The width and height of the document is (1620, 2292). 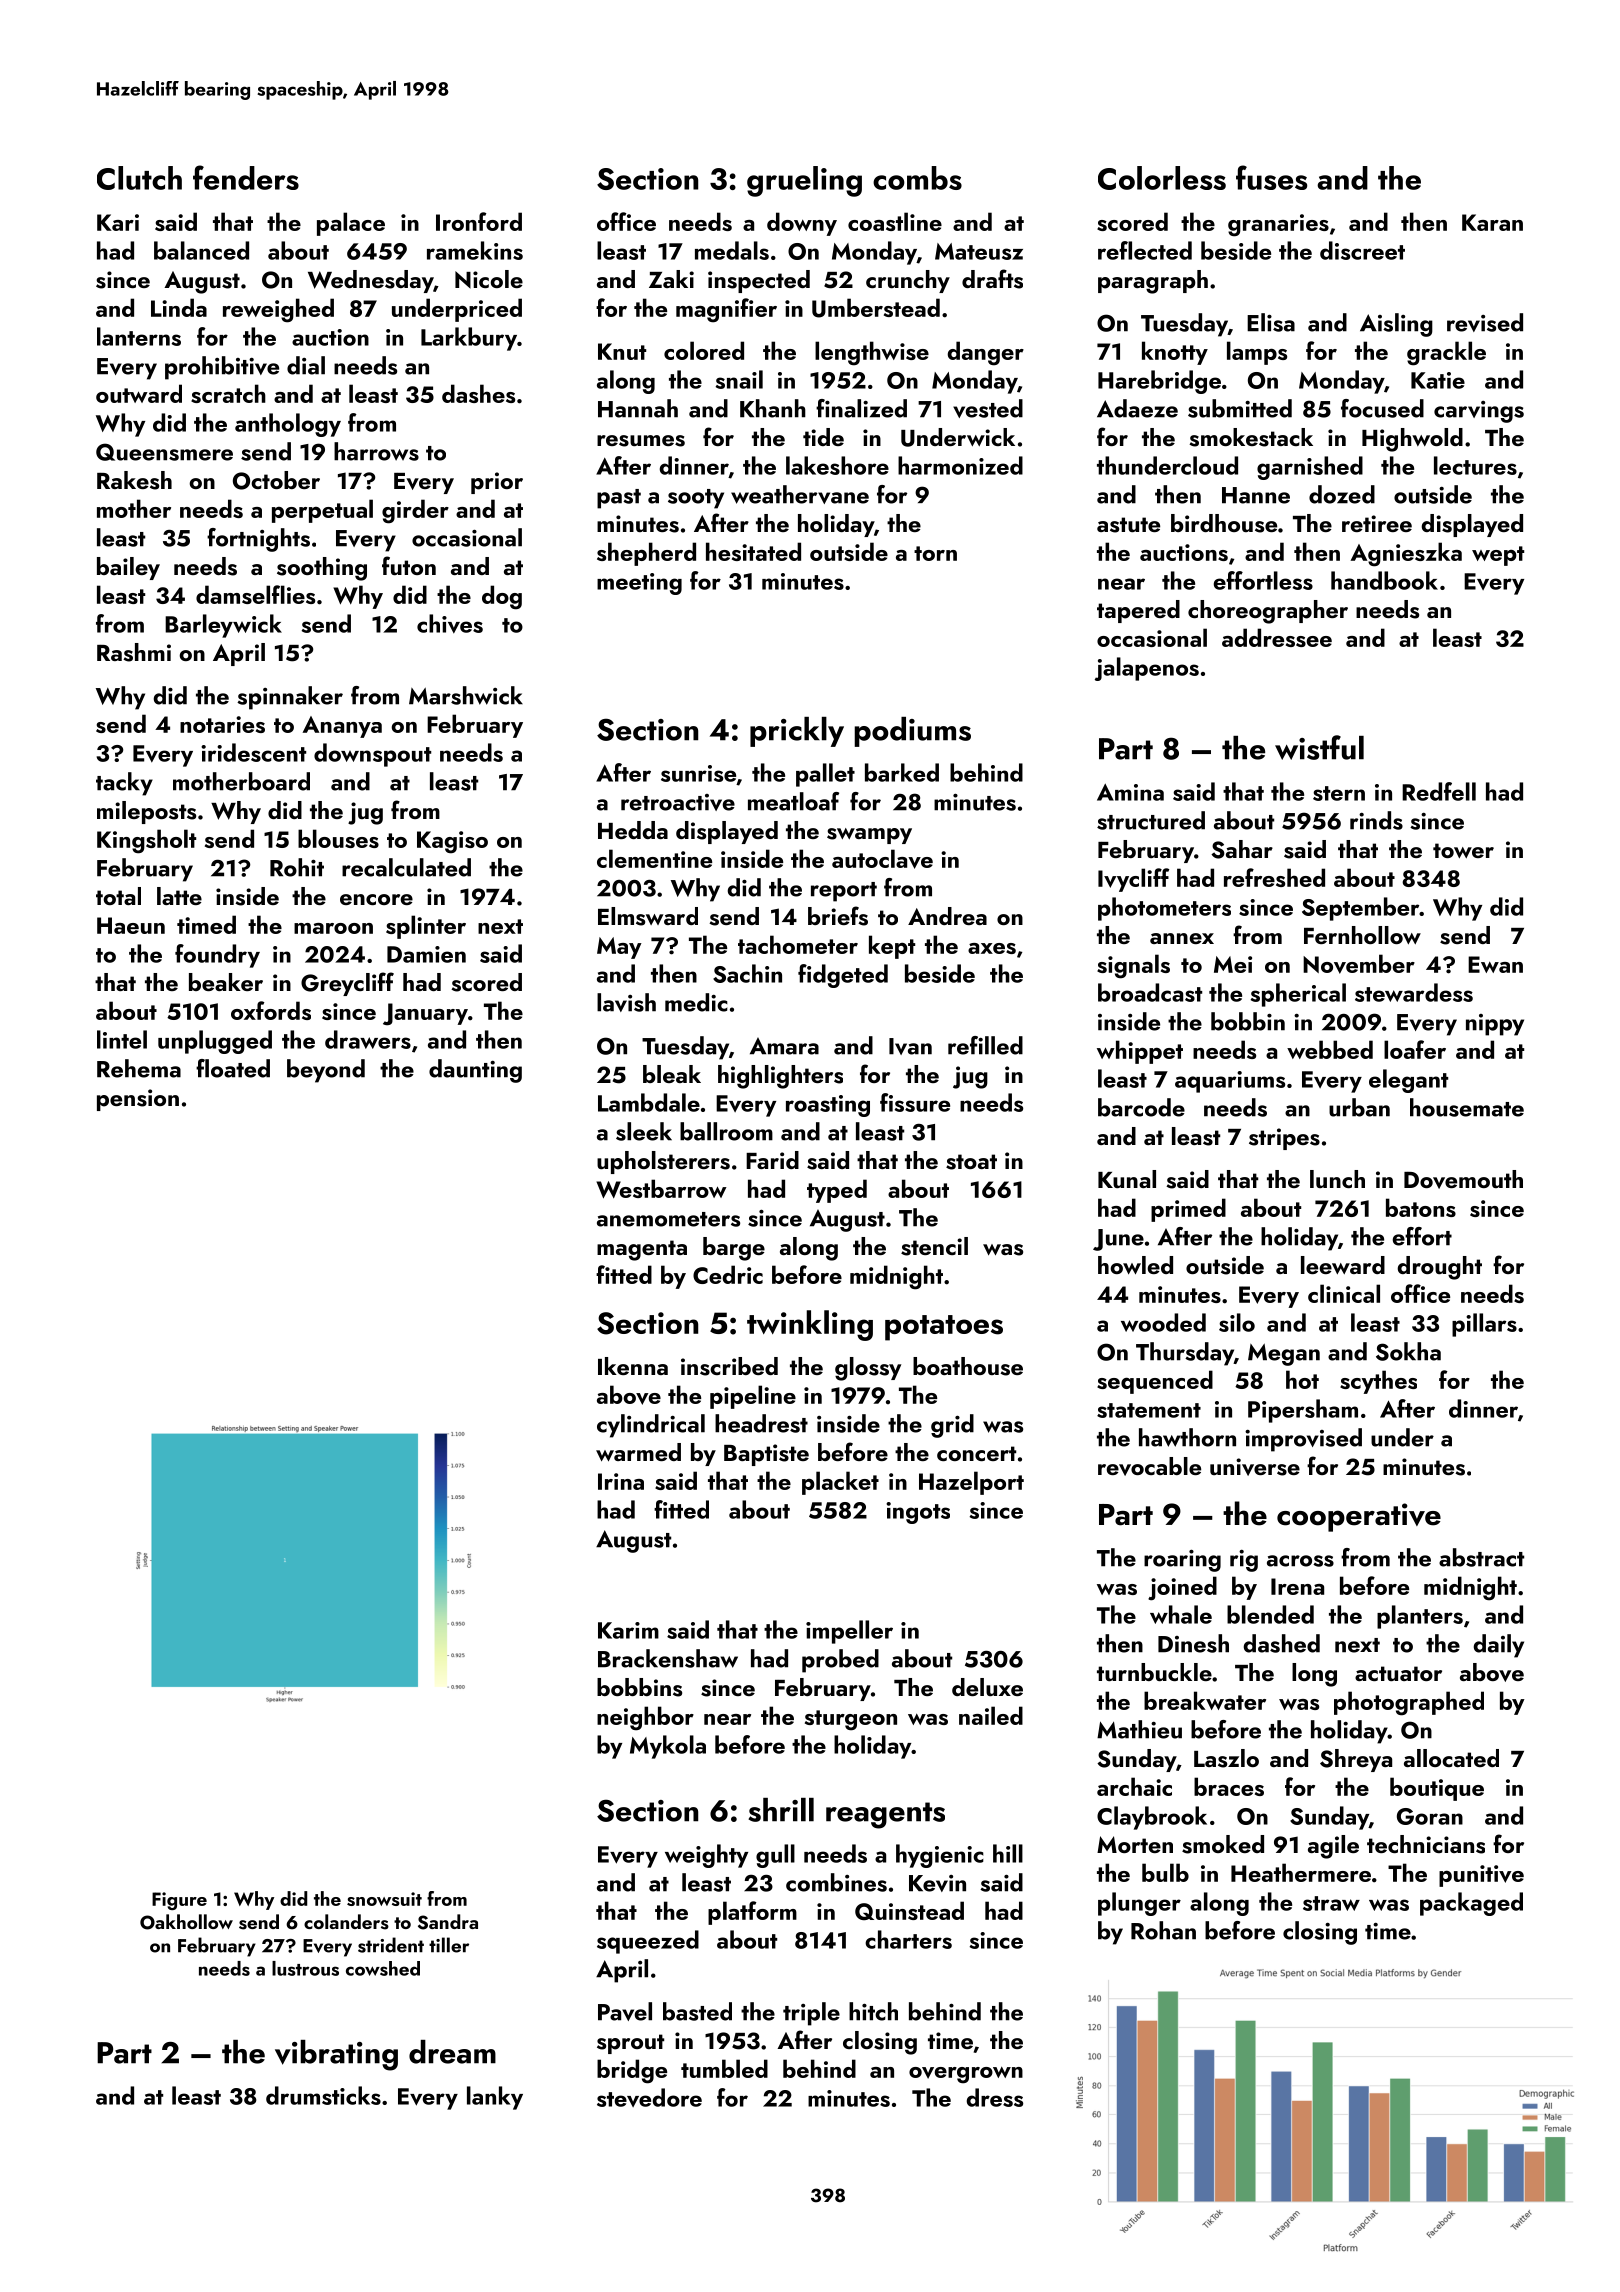 What do you see at coordinates (1356, 1760) in the document?
I see `Shreya` at bounding box center [1356, 1760].
